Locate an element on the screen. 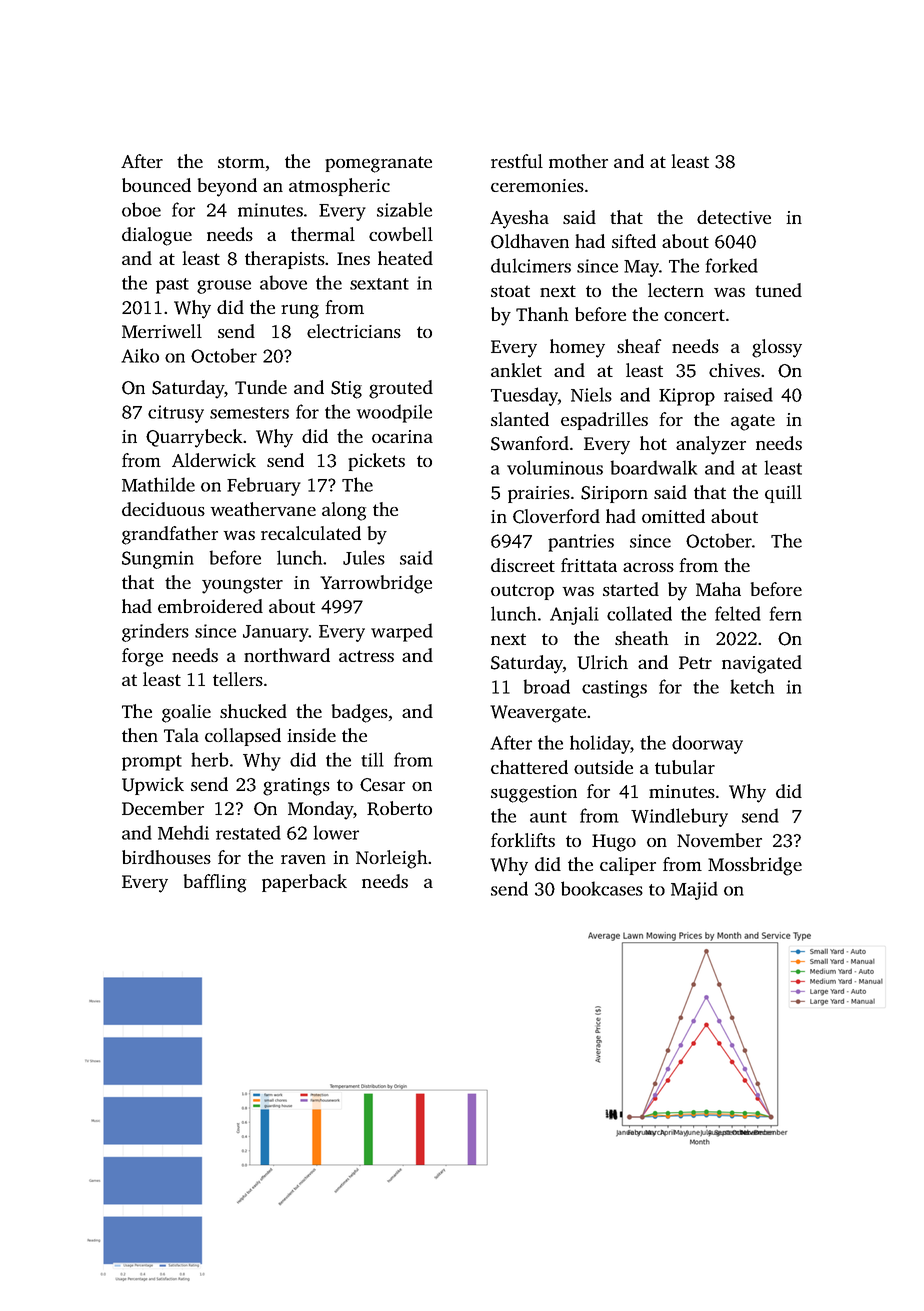  tellers is located at coordinates (238, 679).
